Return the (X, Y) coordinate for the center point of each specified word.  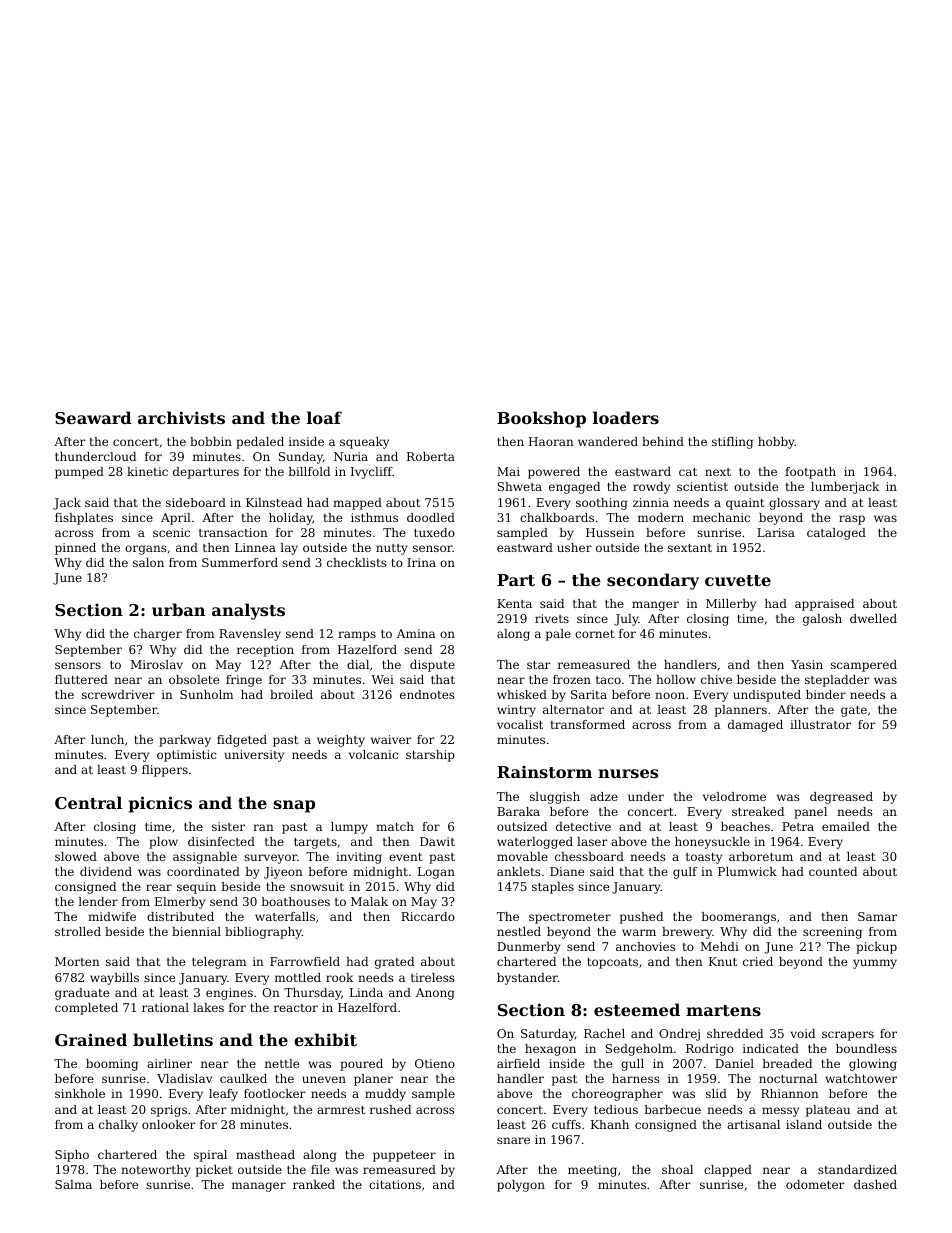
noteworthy (156, 1171)
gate (854, 711)
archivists (181, 417)
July (626, 620)
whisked (522, 694)
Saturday (548, 1035)
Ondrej (679, 1035)
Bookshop (541, 419)
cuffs (566, 1124)
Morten (77, 961)
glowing (873, 1065)
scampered (864, 666)
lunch (107, 739)
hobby (776, 443)
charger (158, 635)
